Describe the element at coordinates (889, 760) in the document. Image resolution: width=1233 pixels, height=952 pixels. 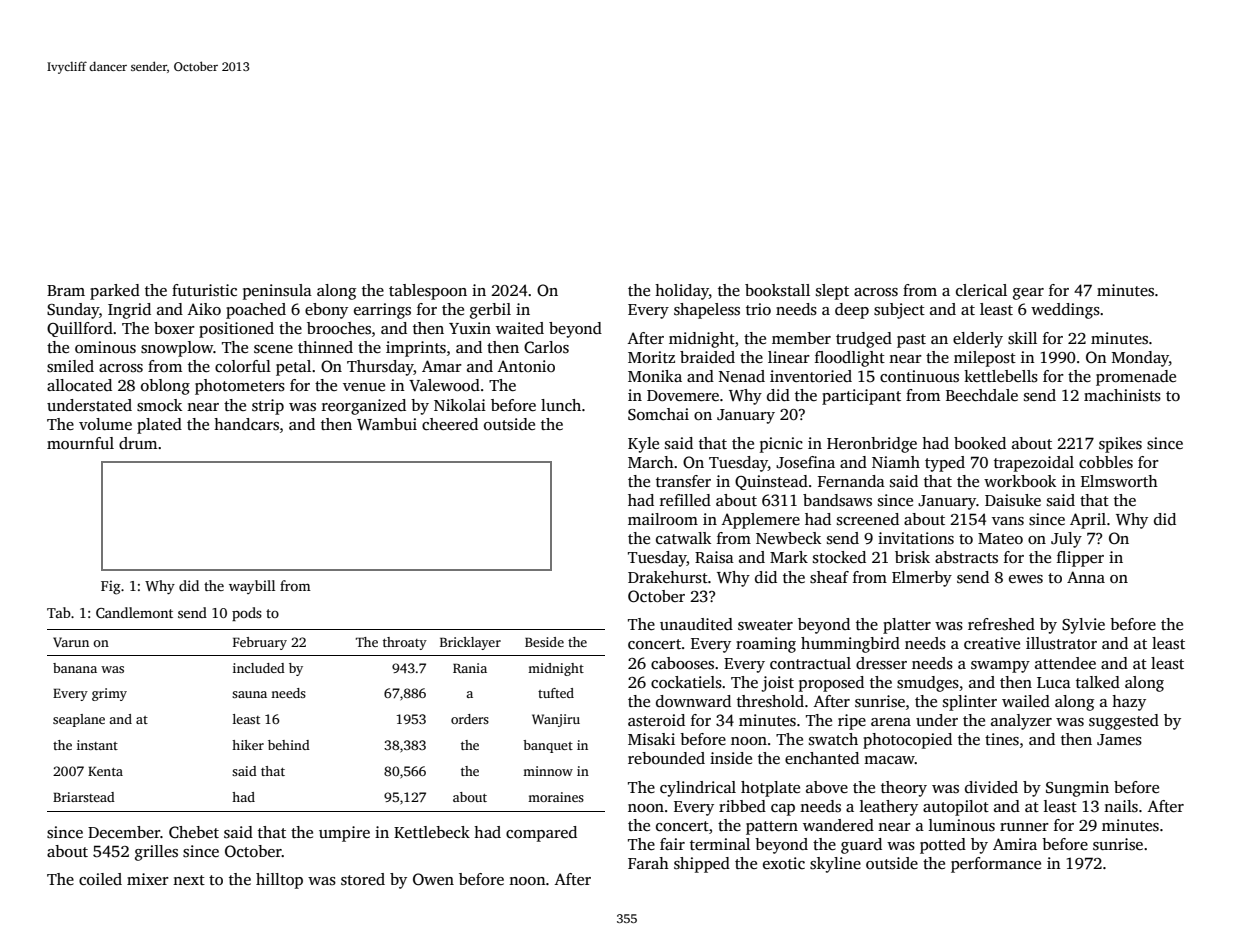
I see `macaw` at that location.
